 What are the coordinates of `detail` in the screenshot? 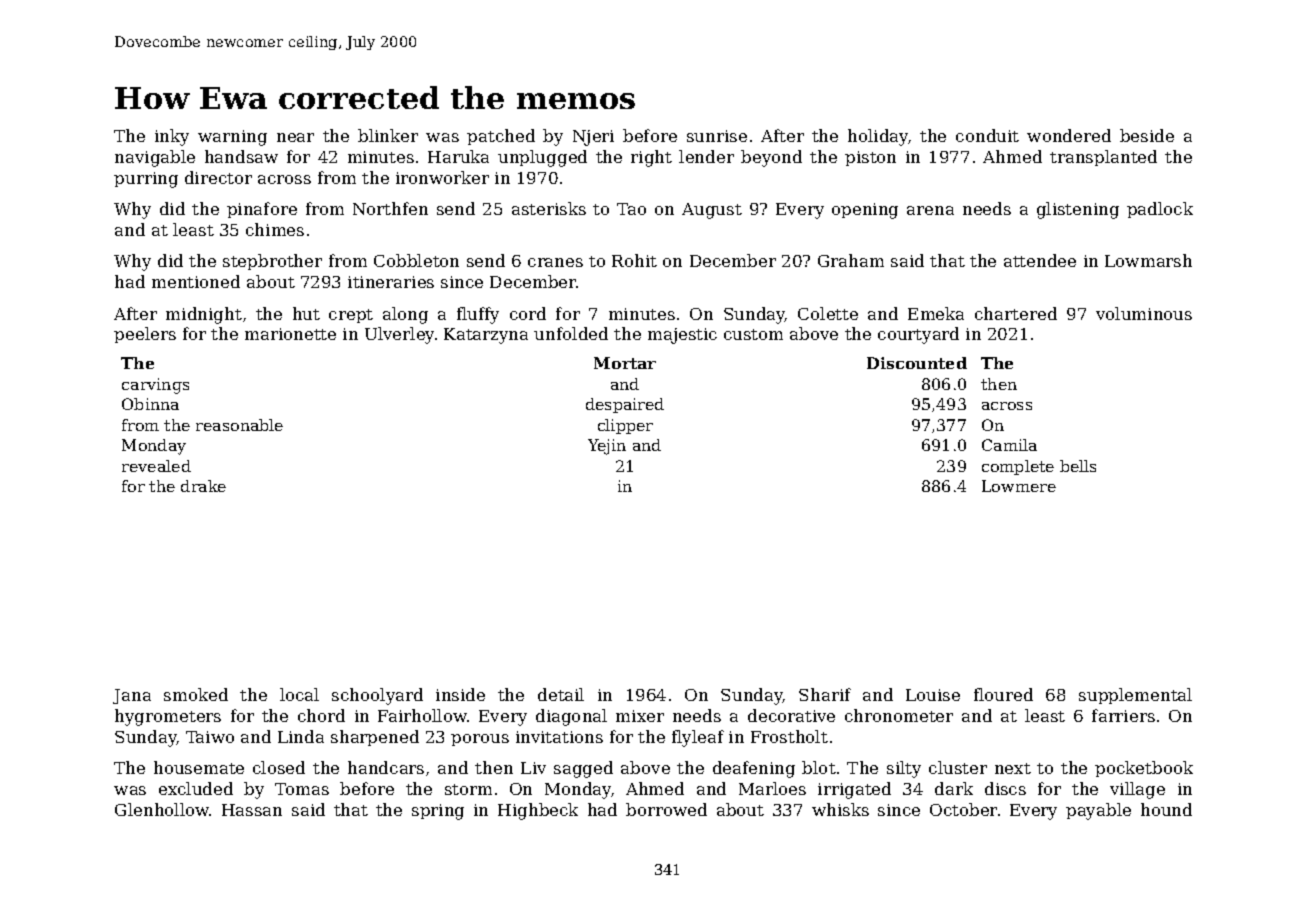 It's located at (561, 694).
